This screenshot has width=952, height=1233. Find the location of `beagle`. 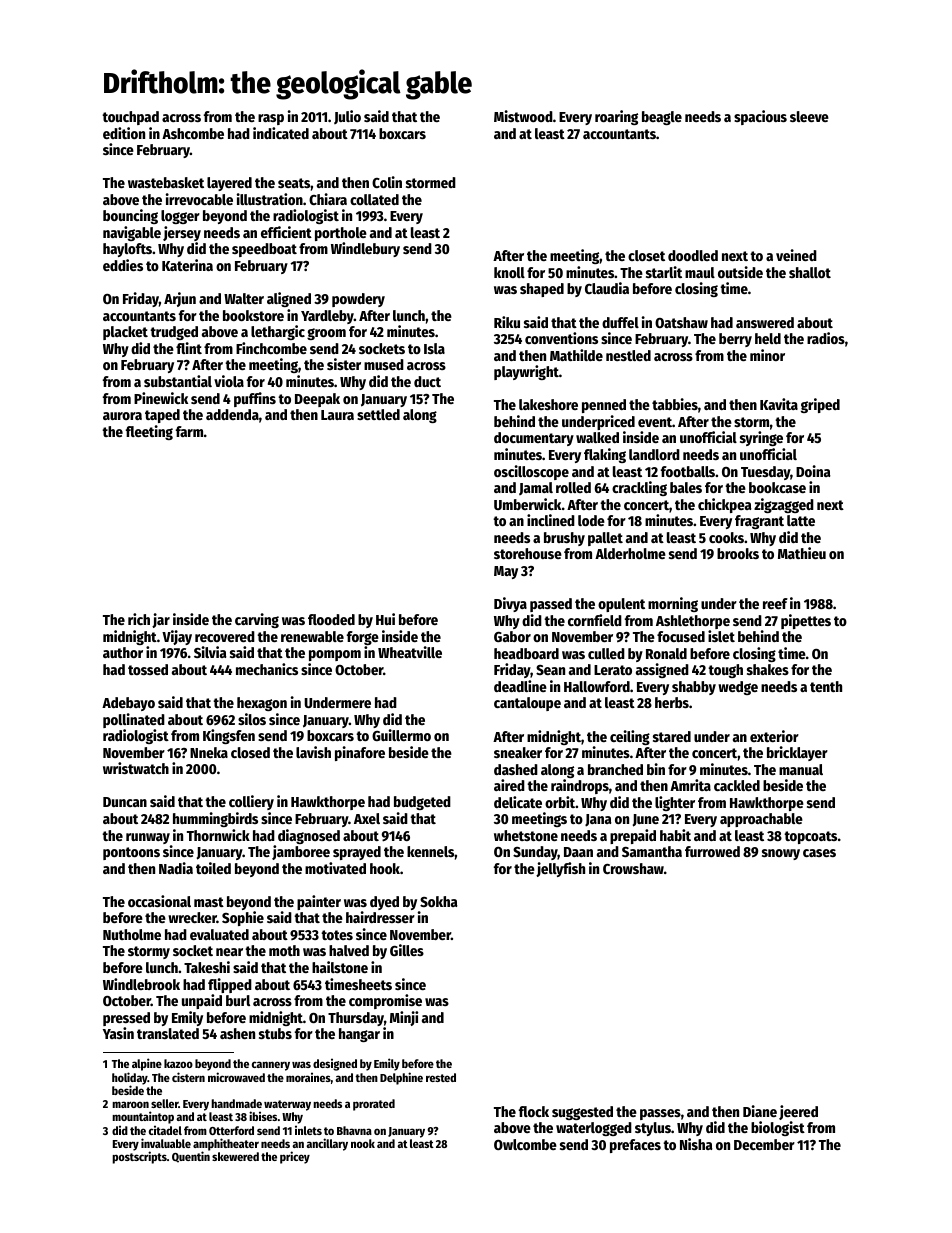

beagle is located at coordinates (662, 118).
